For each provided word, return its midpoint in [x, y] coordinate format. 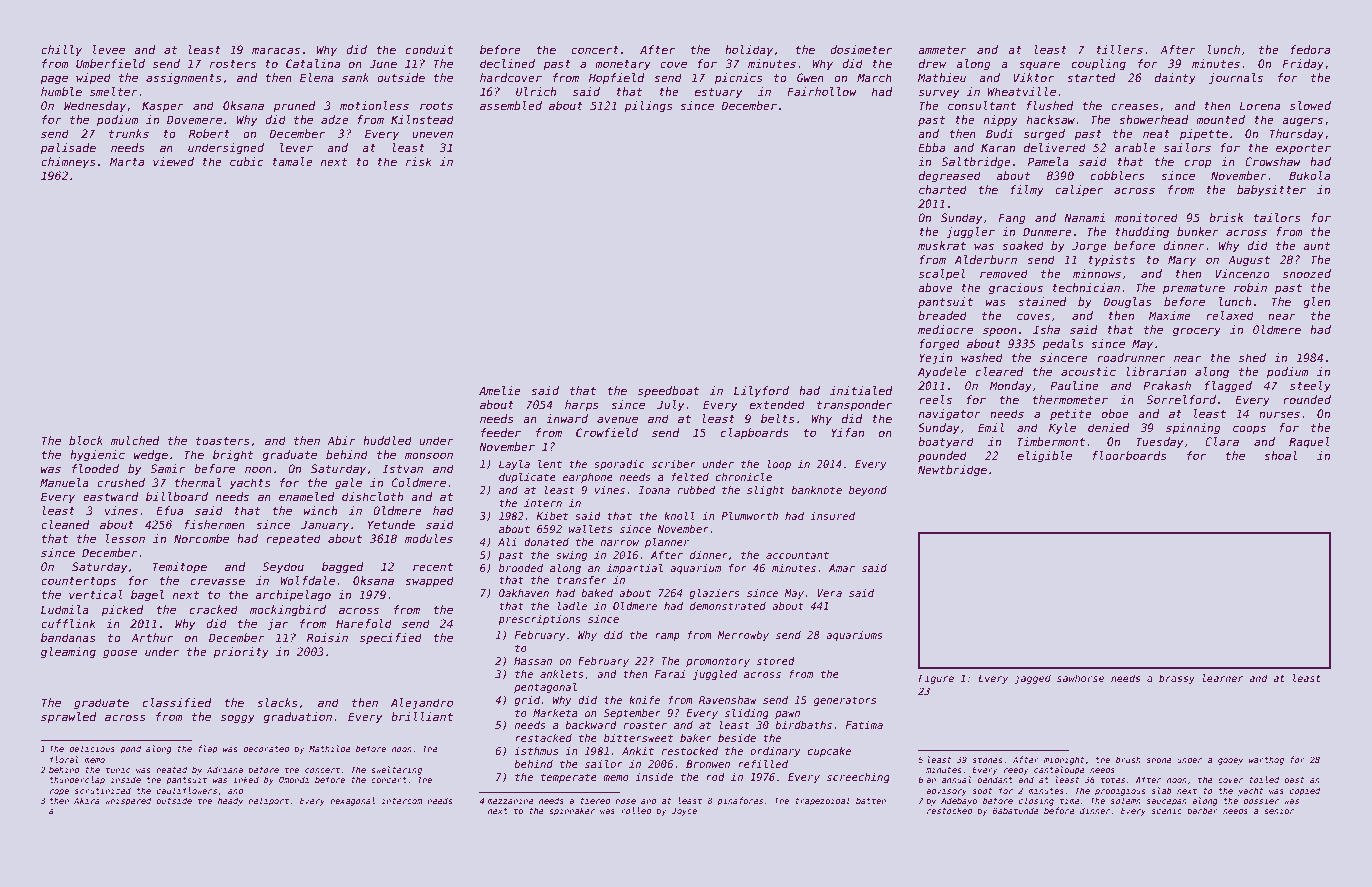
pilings [648, 107]
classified [177, 702]
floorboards [1129, 455]
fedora [1310, 49]
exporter [1303, 149]
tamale [292, 161]
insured [832, 516]
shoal [1280, 455]
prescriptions [539, 620]
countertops [78, 582]
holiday [749, 51]
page [54, 80]
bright [233, 456]
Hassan [533, 661]
